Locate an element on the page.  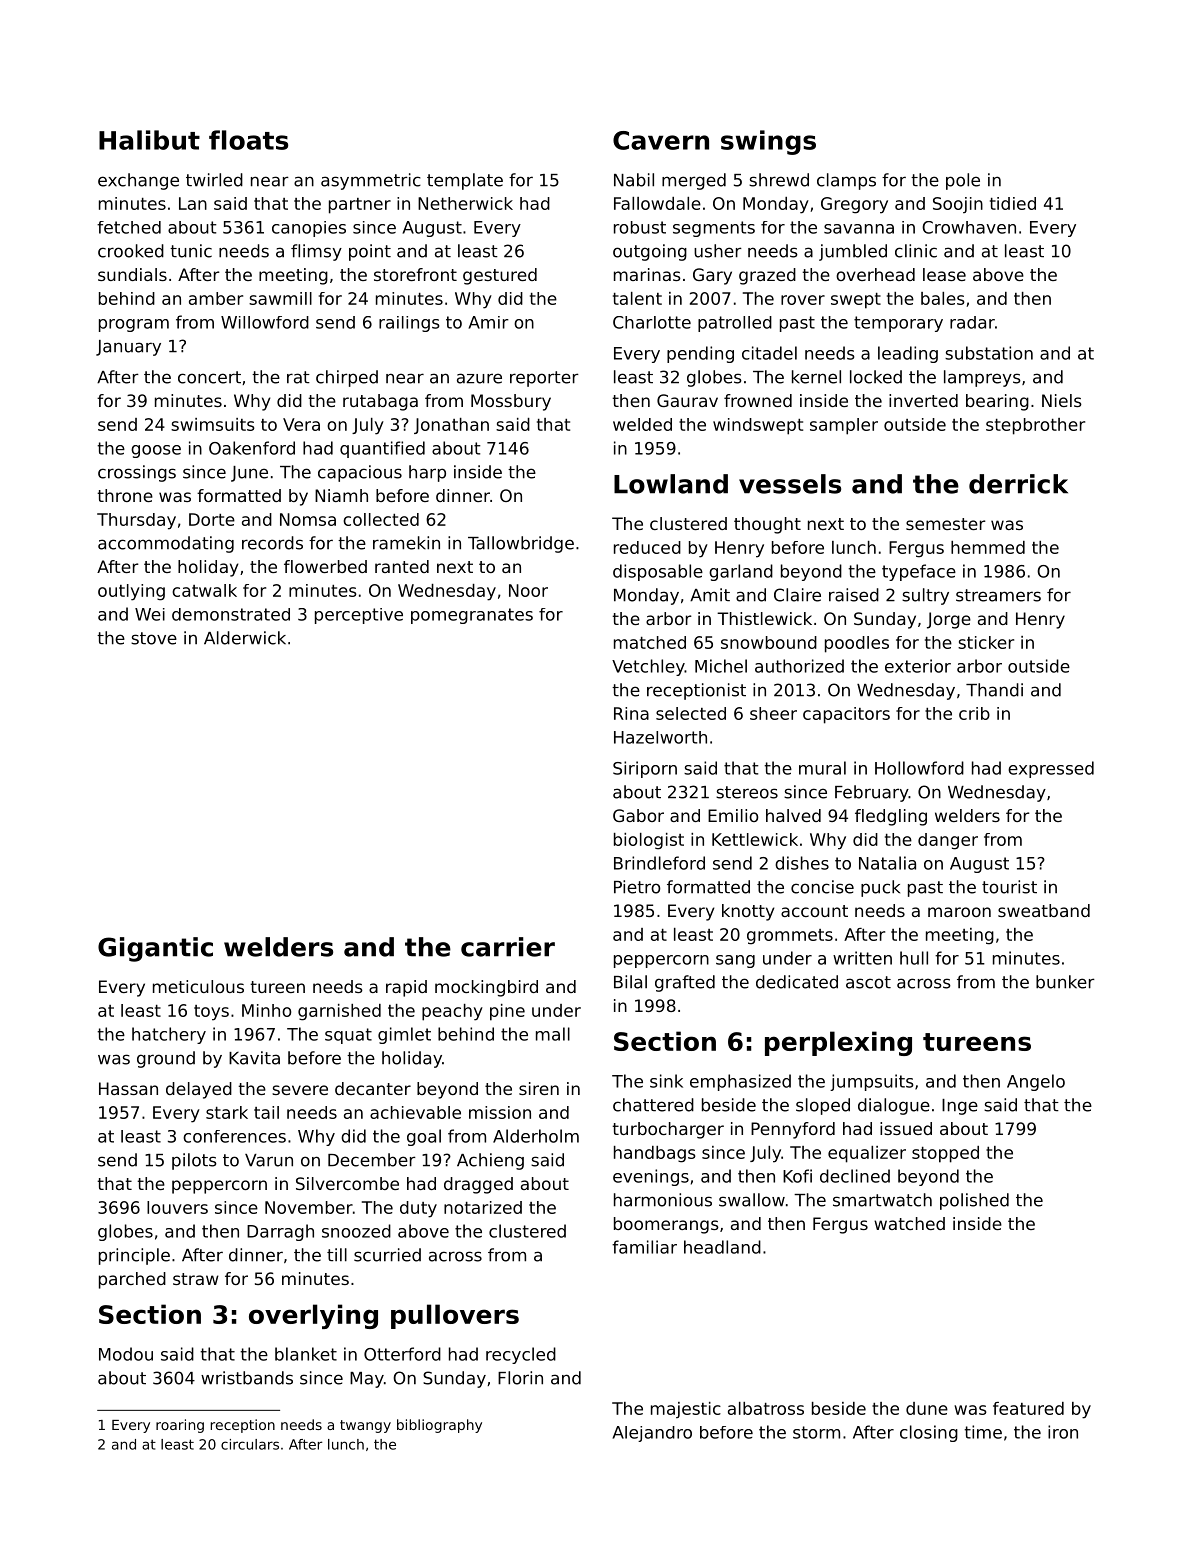
Tallowbridge is located at coordinates (521, 544).
